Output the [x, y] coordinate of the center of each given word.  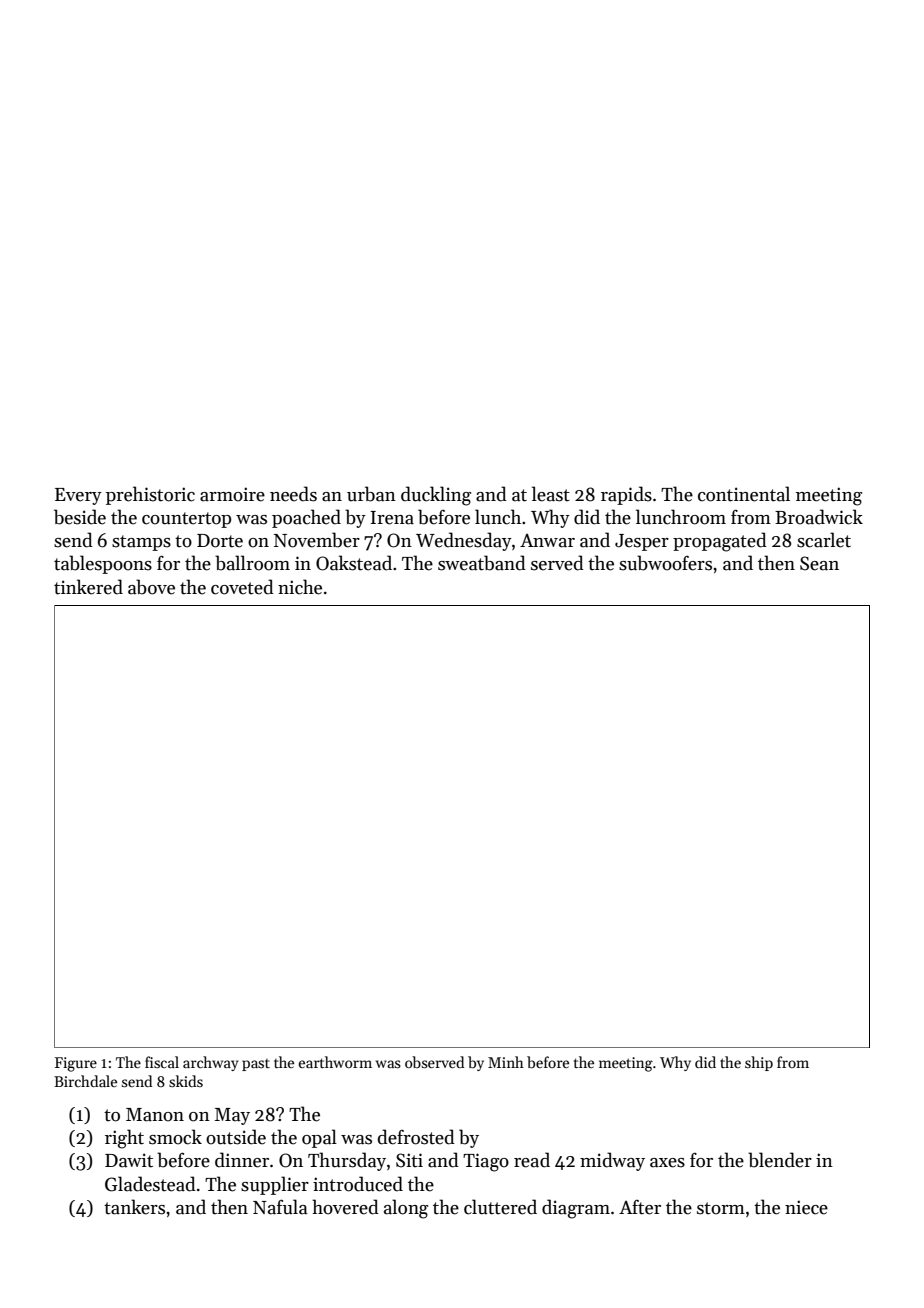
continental [744, 494]
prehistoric [150, 495]
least [551, 494]
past [256, 1065]
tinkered [88, 587]
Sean [819, 563]
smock [175, 1137]
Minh [506, 1062]
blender [780, 1160]
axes [667, 1163]
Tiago [486, 1162]
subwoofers [665, 563]
